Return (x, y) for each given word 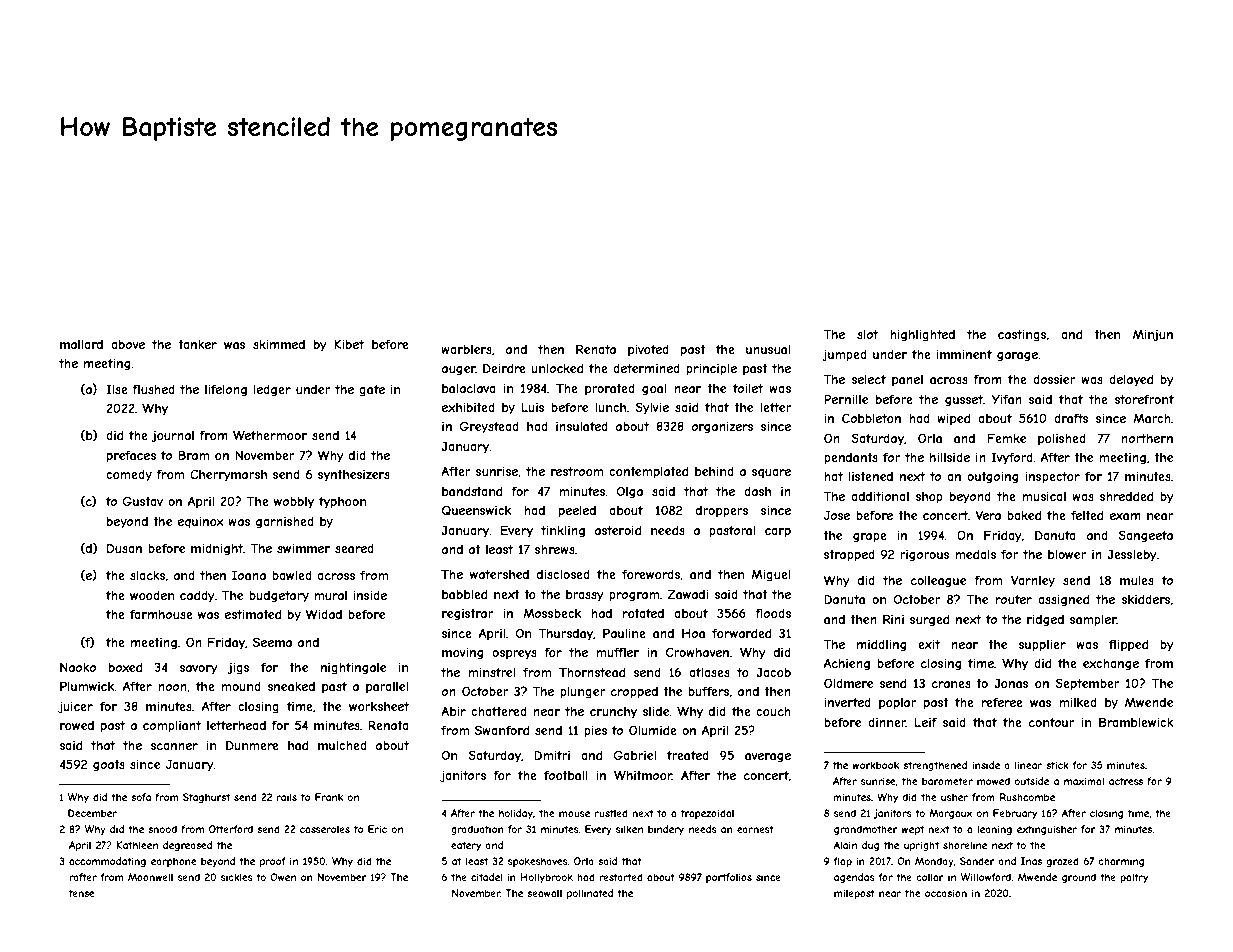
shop (929, 498)
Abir (453, 711)
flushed (153, 389)
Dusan (124, 548)
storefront (1144, 399)
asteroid (618, 530)
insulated (582, 426)
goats (109, 766)
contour (1052, 722)
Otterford (231, 829)
